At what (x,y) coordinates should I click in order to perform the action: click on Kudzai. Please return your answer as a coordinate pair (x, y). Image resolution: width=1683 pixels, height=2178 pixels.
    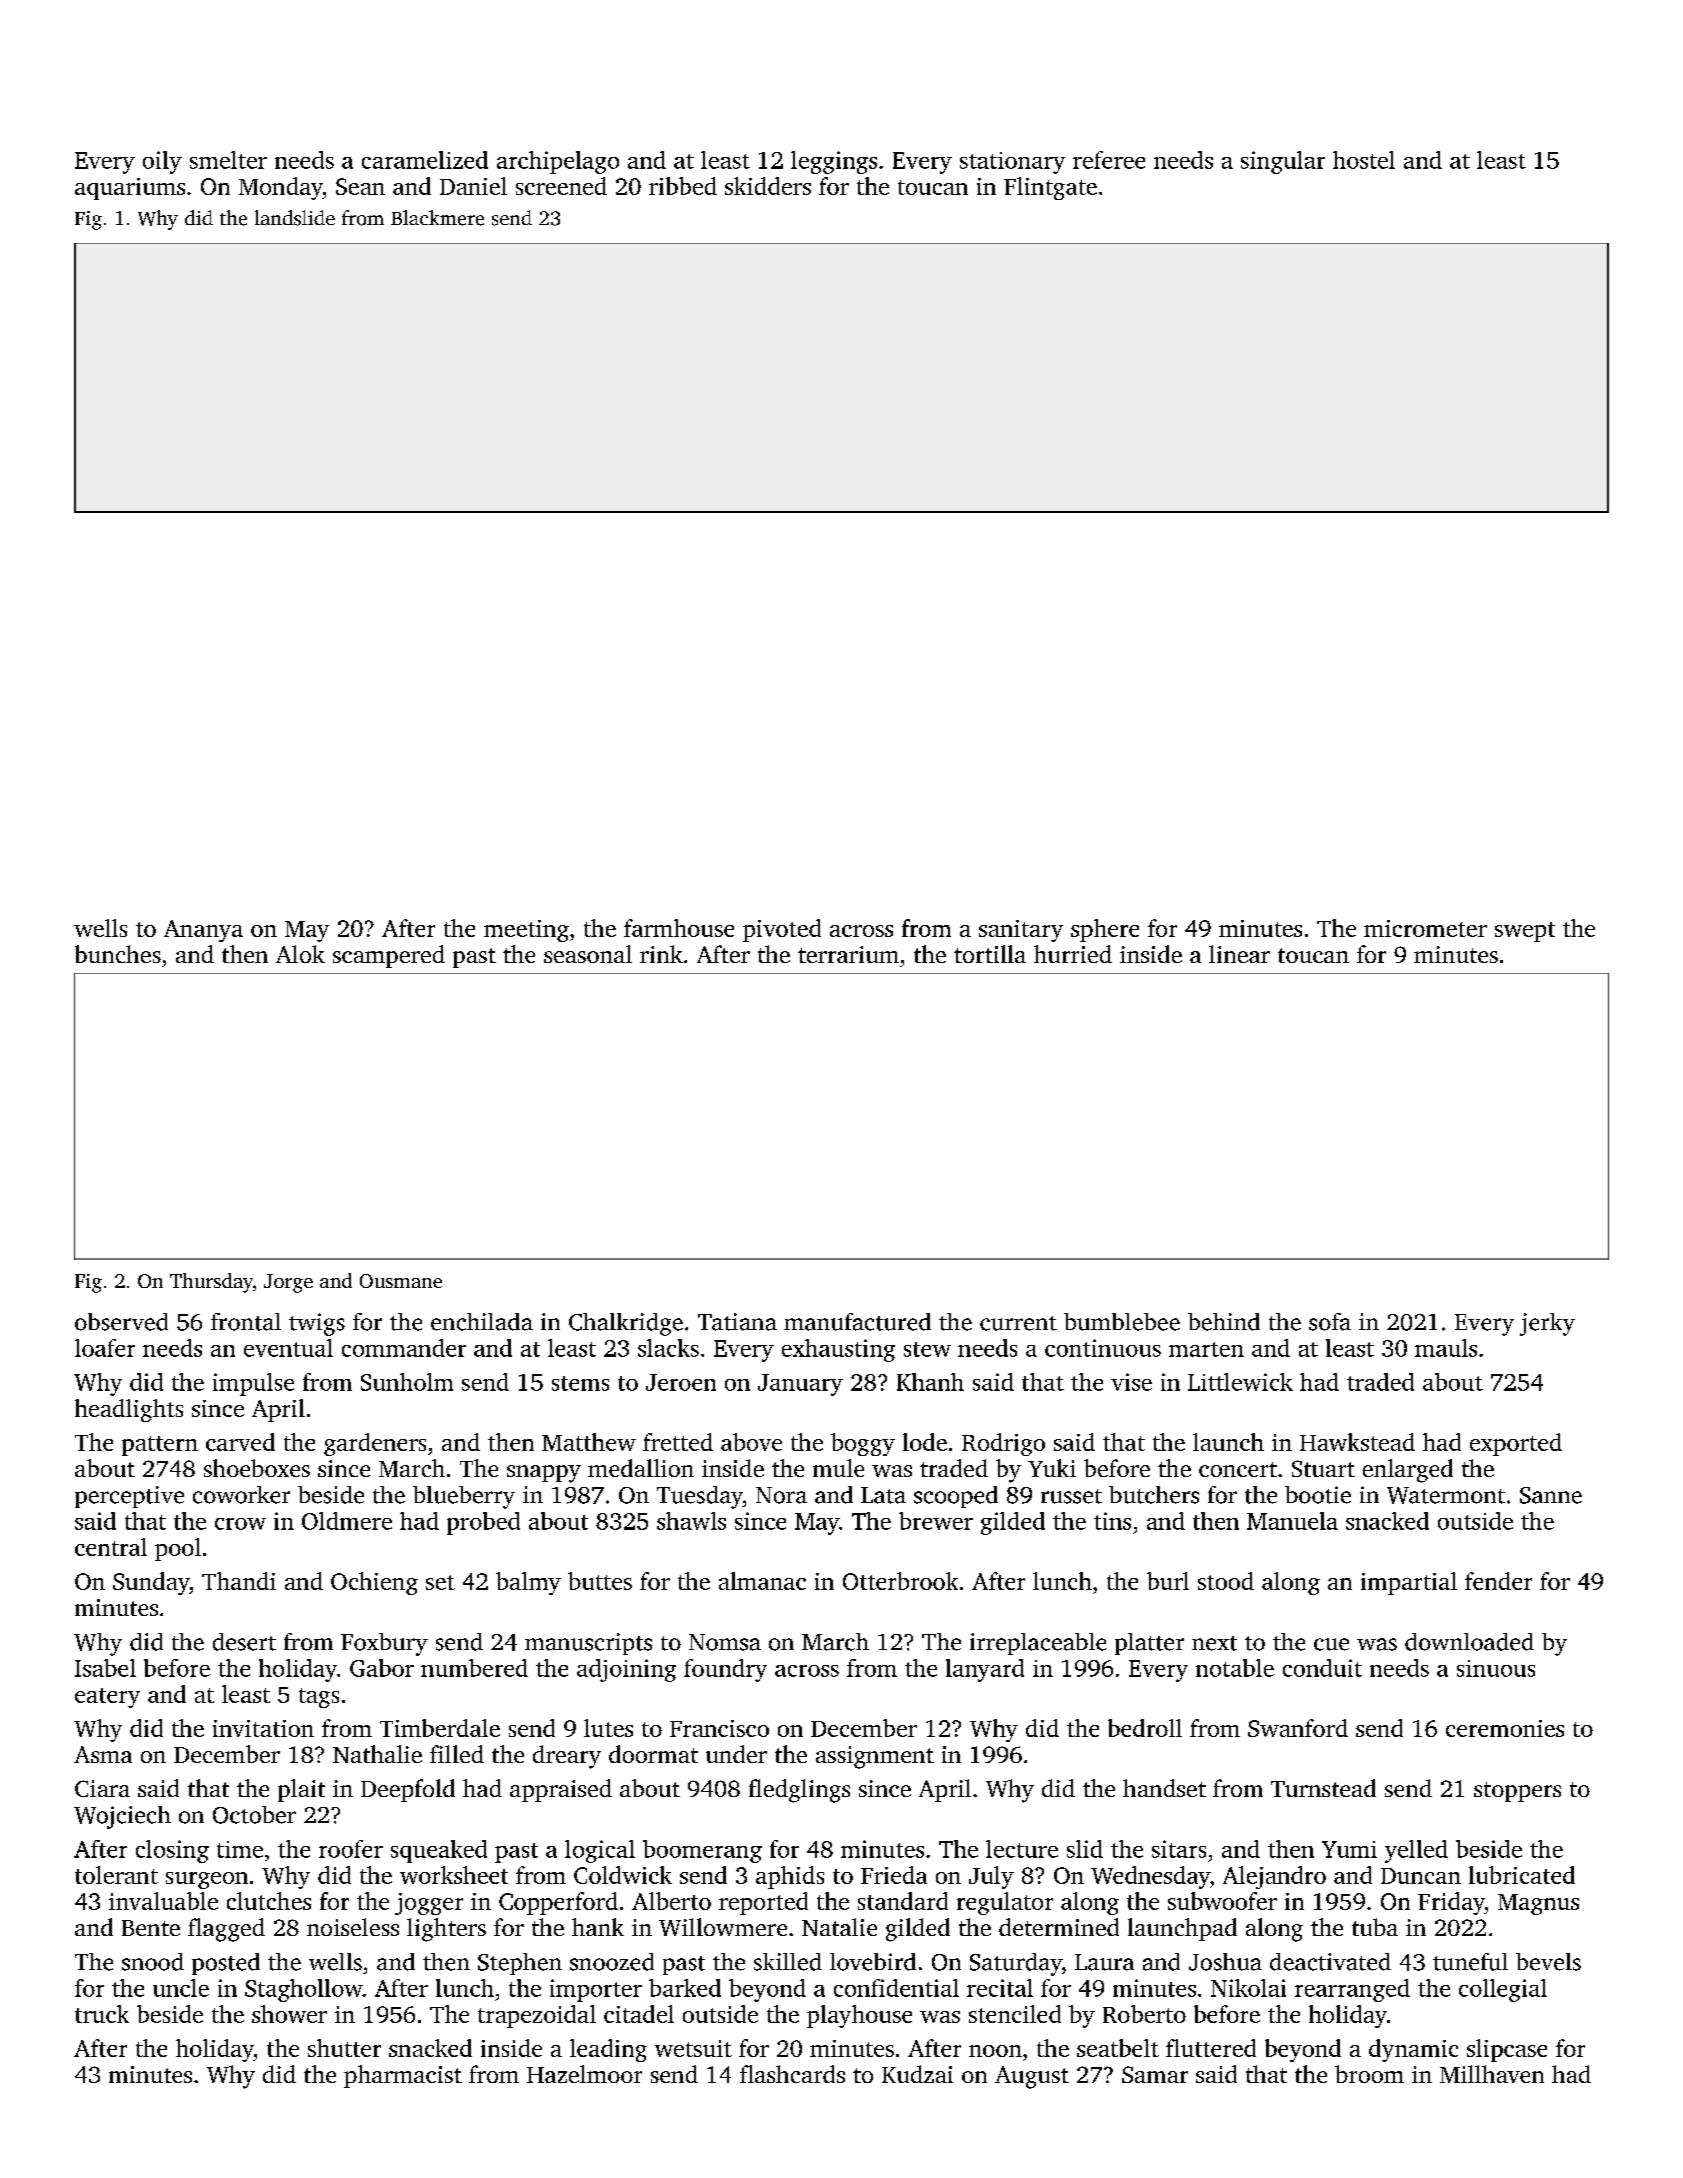
    Looking at the image, I should click on (917, 2074).
